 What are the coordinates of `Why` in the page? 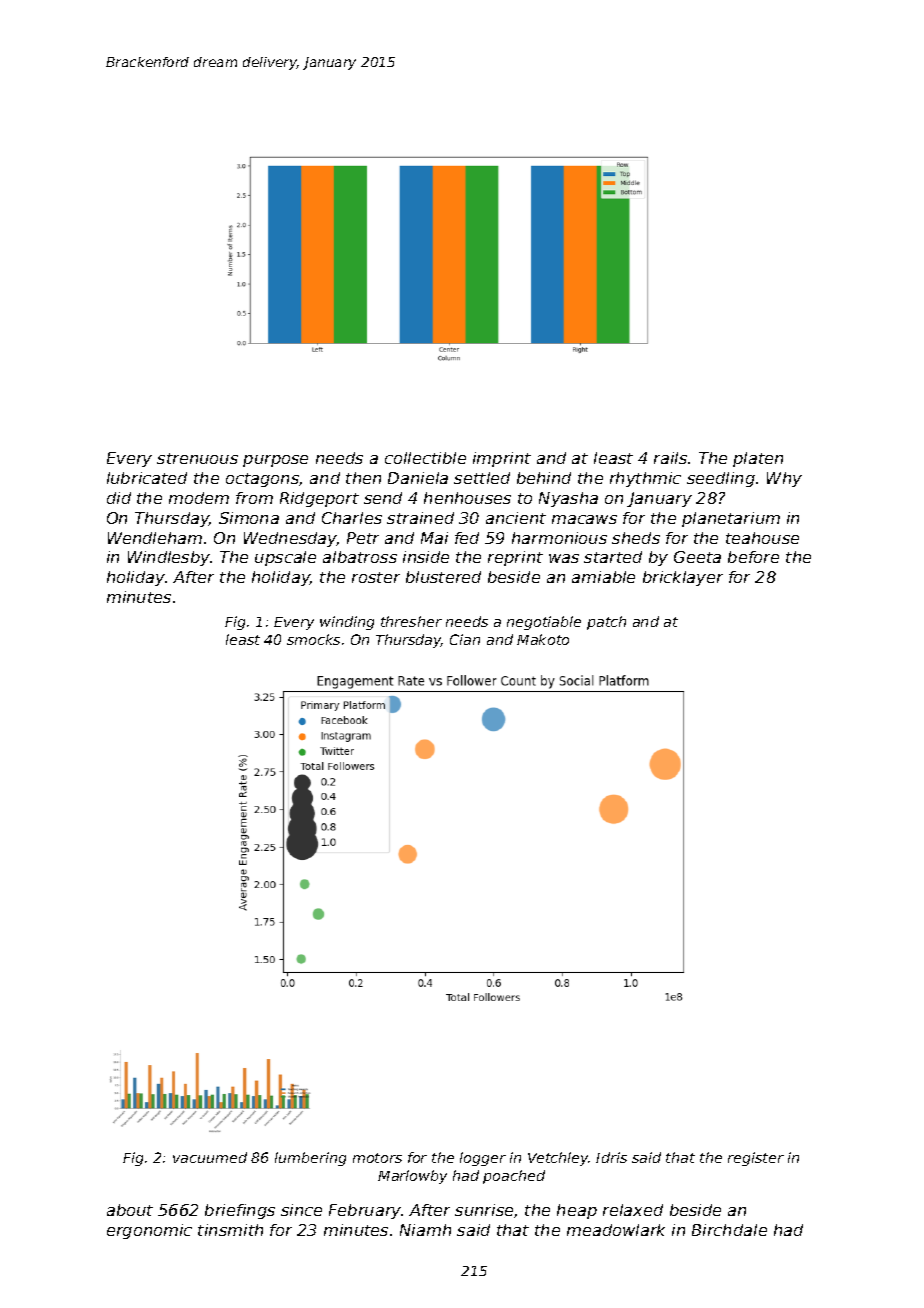 It's located at (784, 479).
